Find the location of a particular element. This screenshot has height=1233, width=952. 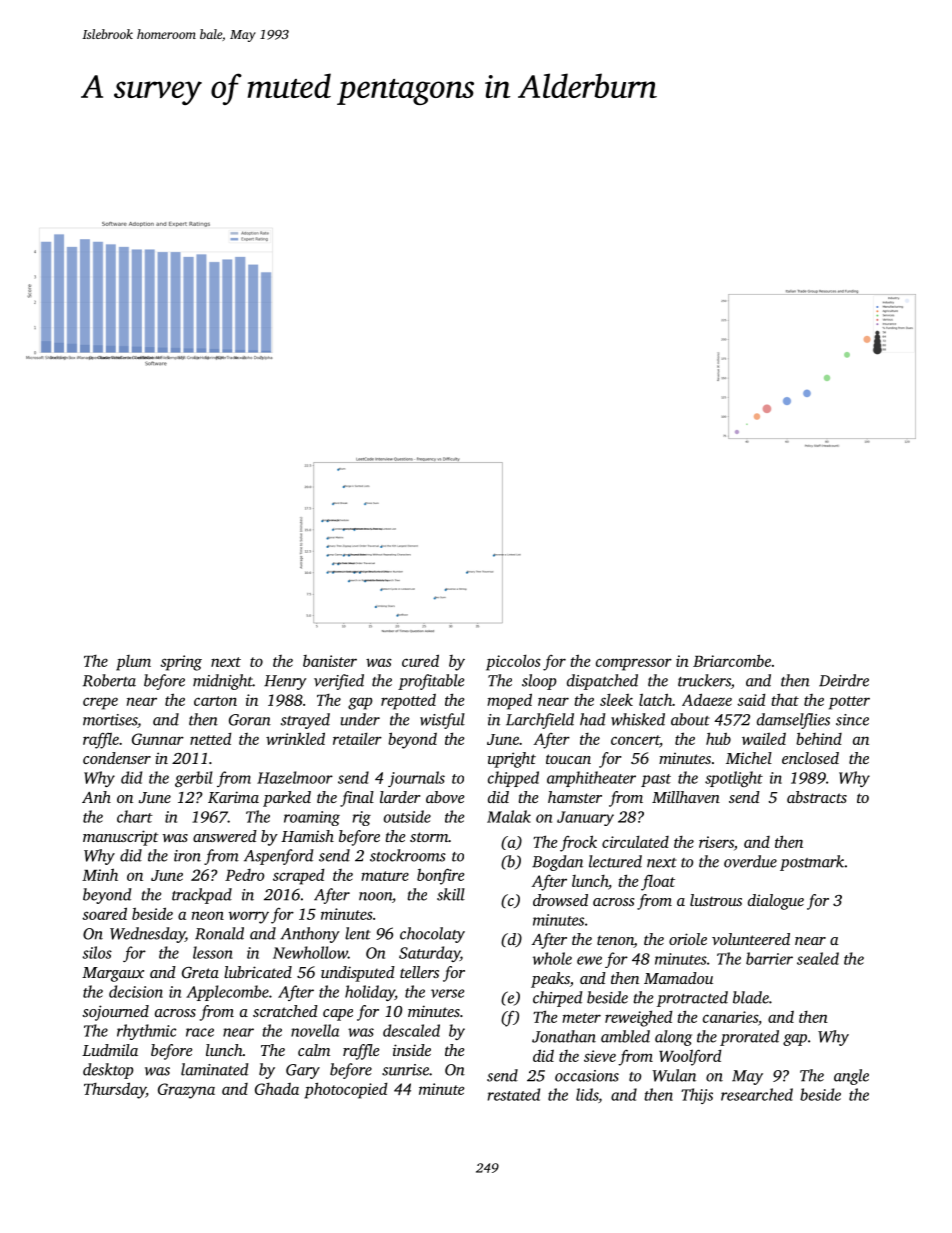

Briarcombe is located at coordinates (732, 660).
